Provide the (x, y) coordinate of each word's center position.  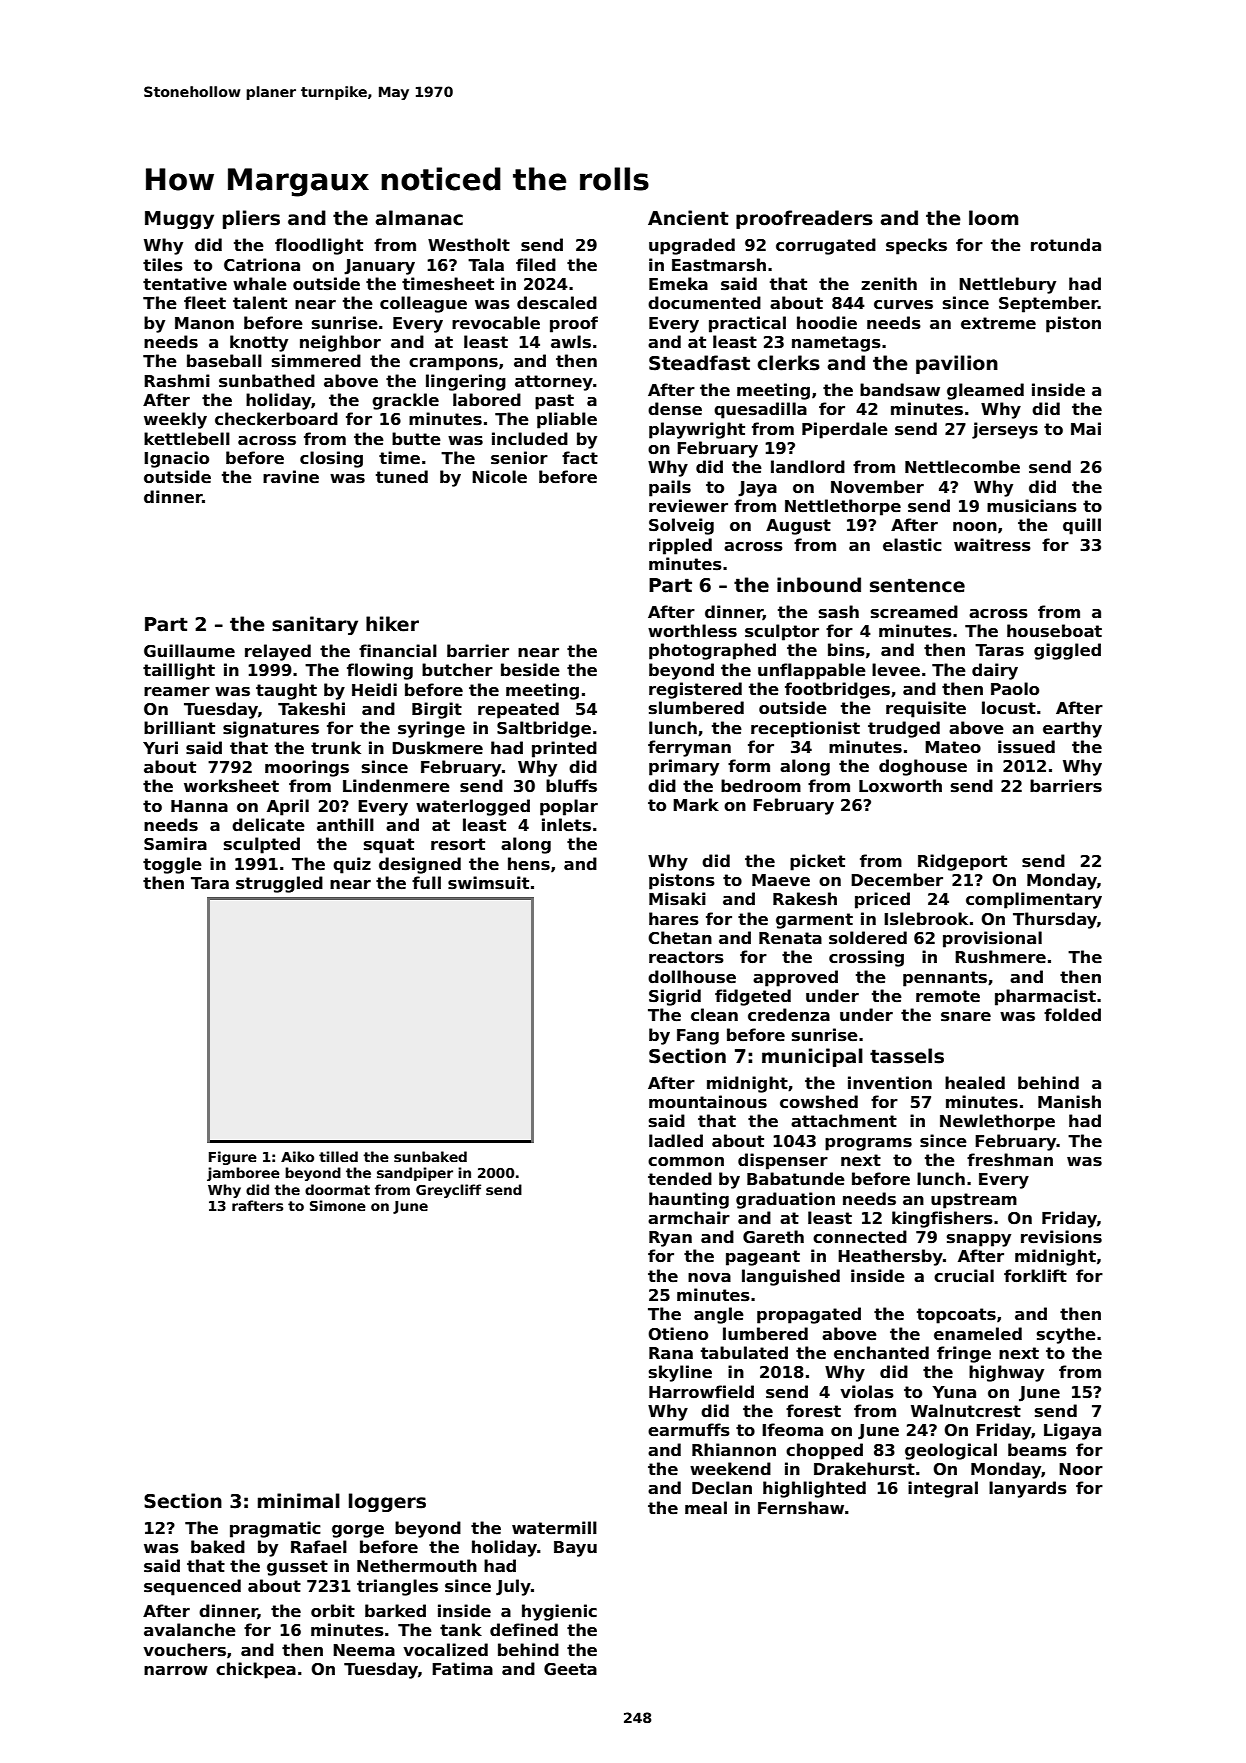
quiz (352, 865)
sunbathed (267, 381)
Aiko (297, 1156)
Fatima (462, 1669)
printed (564, 749)
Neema (364, 1650)
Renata (790, 938)
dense (675, 409)
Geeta (570, 1669)
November (877, 487)
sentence (917, 585)
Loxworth (900, 786)
